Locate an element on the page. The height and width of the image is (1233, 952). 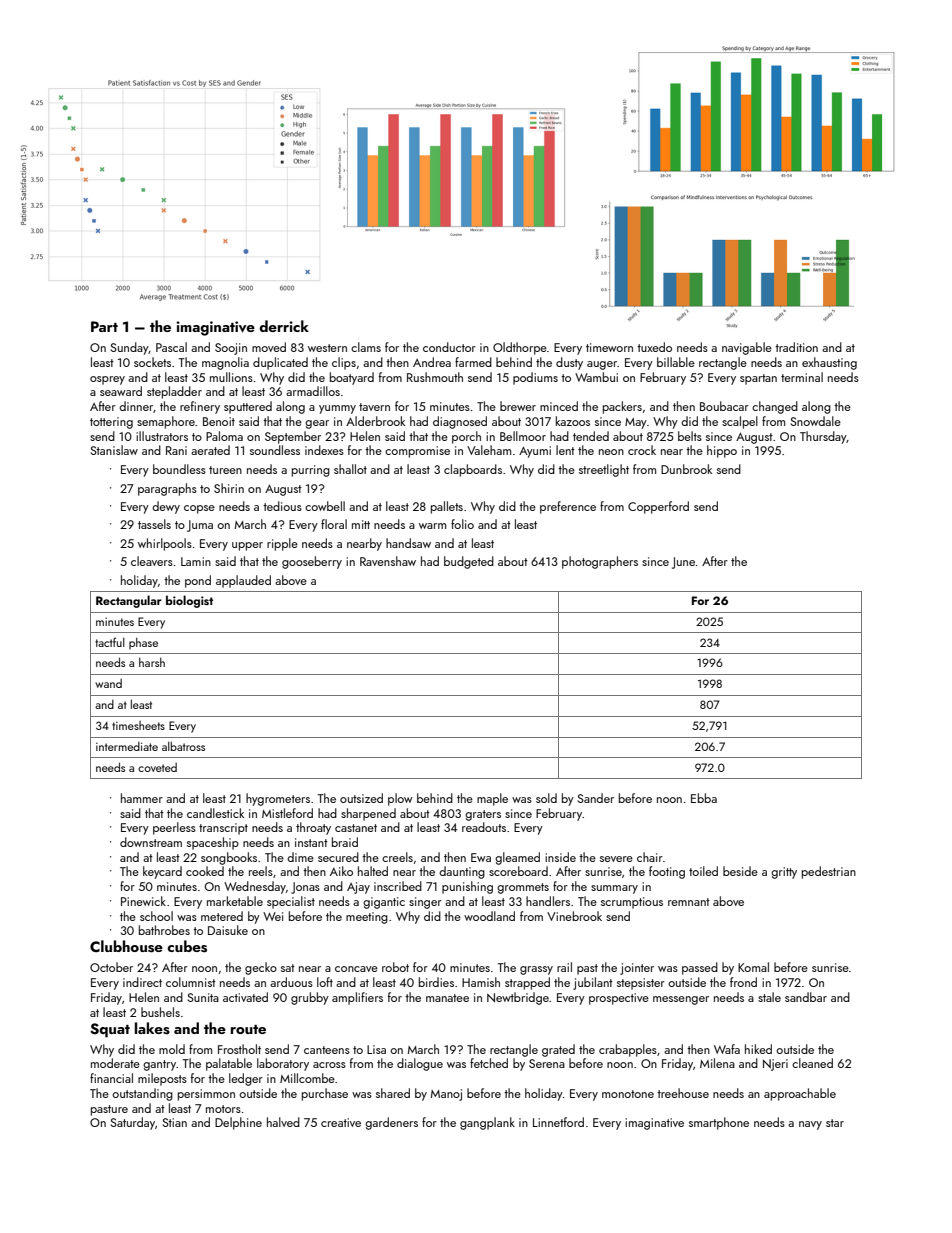
clapboards is located at coordinates (473, 470).
